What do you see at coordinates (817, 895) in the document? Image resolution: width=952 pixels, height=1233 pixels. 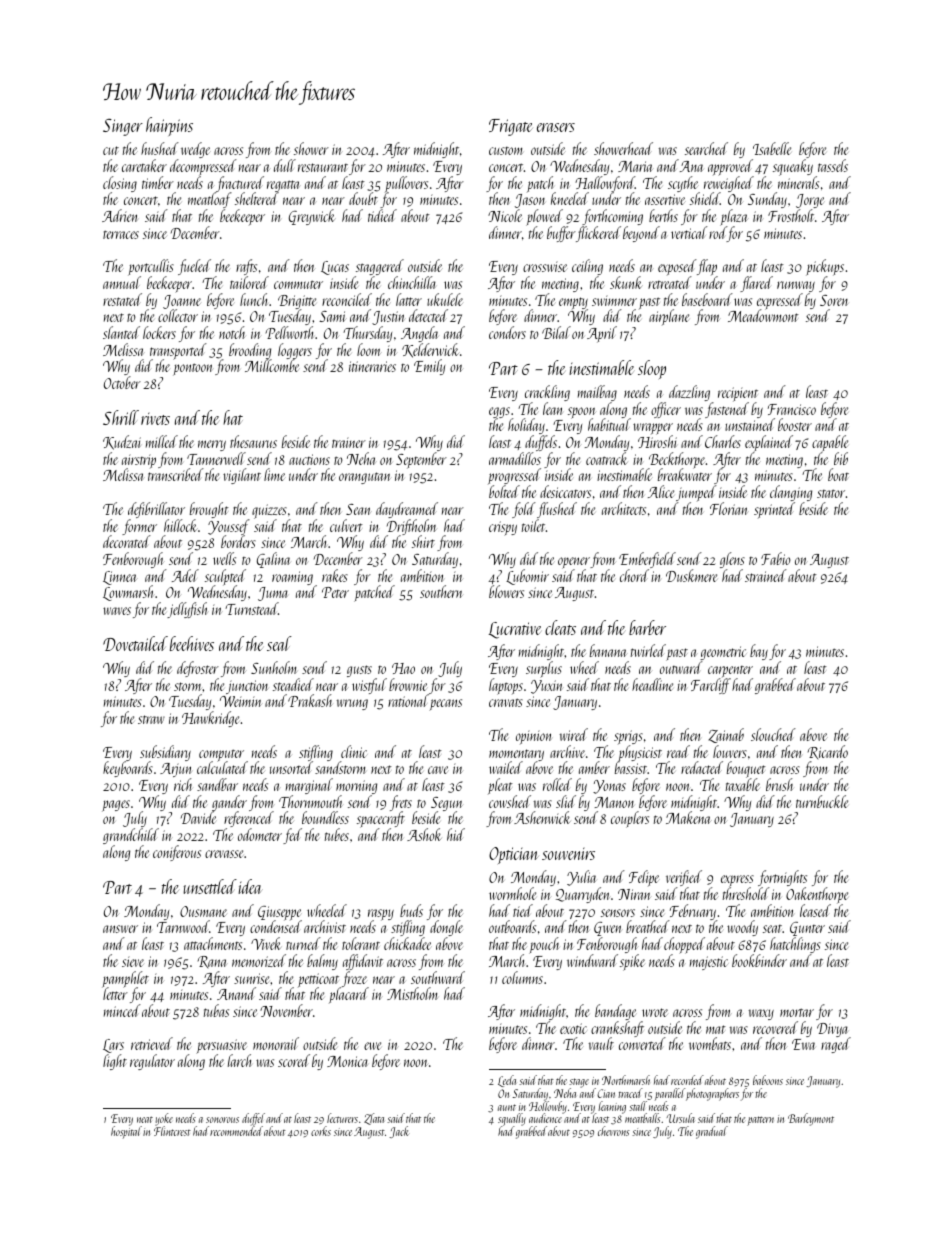 I see `Oakenthorpe` at bounding box center [817, 895].
